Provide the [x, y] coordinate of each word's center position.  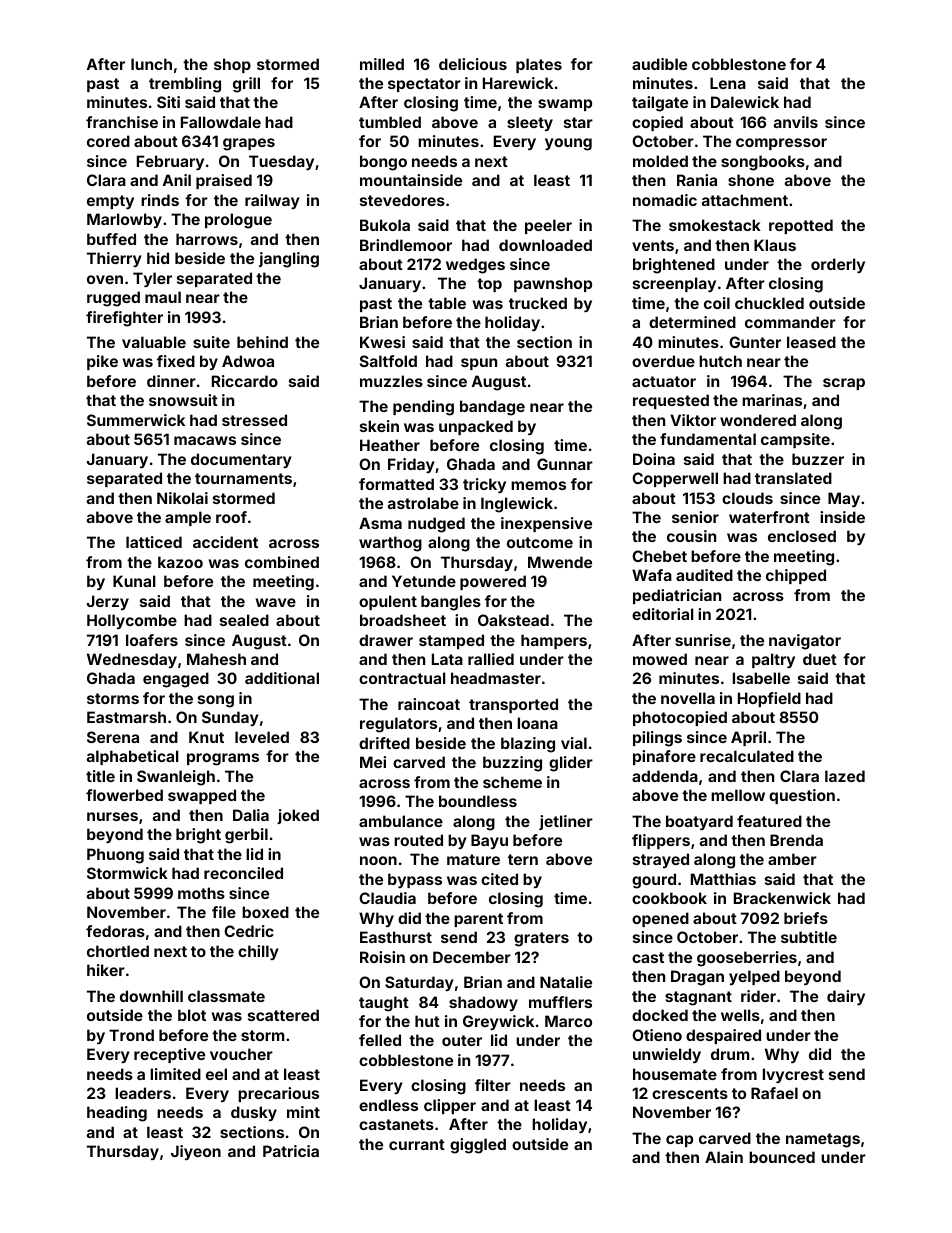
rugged [113, 299]
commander [790, 322]
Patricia [291, 1151]
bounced [782, 1157]
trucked [538, 303]
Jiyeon [196, 1152]
